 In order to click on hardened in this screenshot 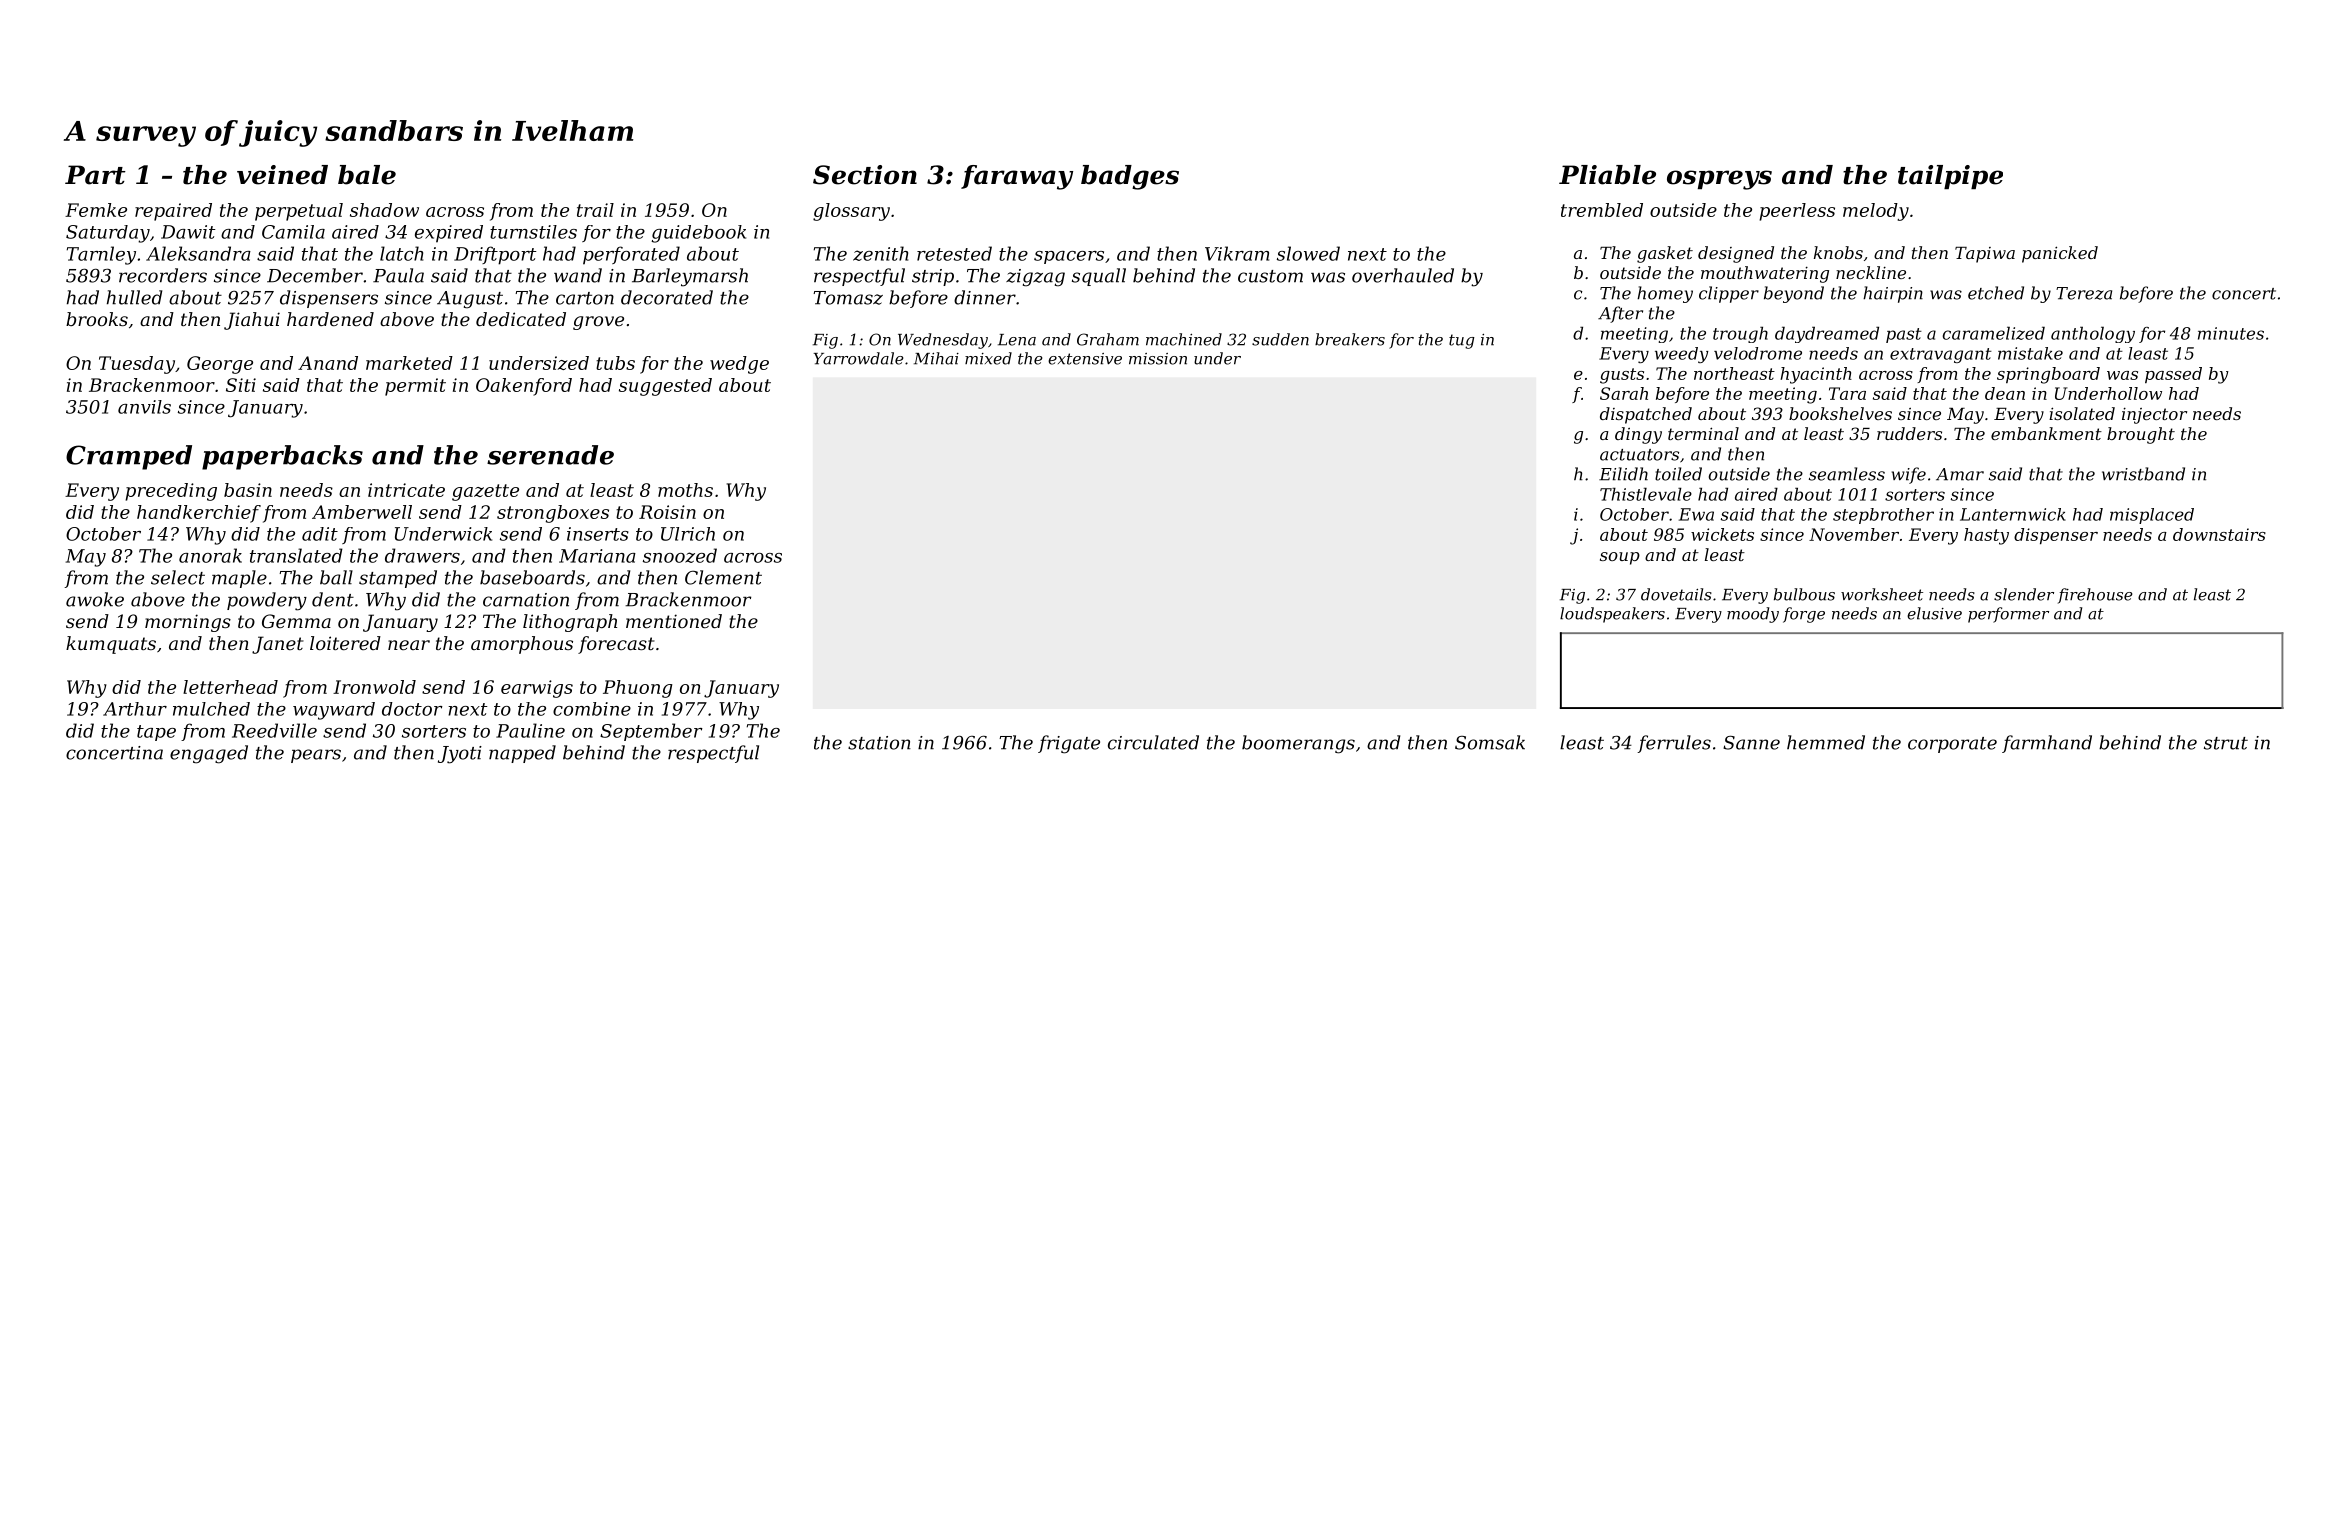, I will do `click(330, 319)`.
